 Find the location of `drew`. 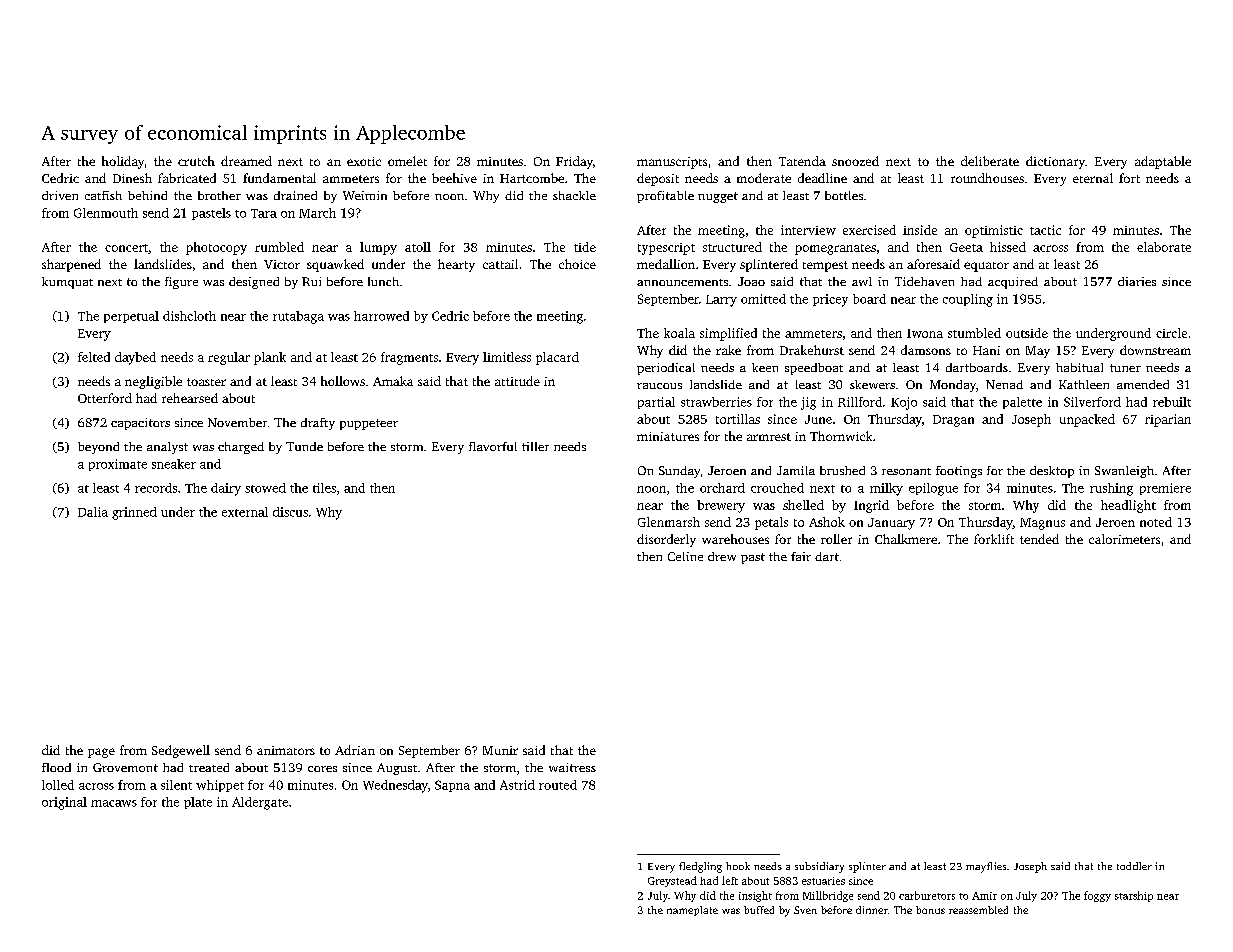

drew is located at coordinates (722, 556).
